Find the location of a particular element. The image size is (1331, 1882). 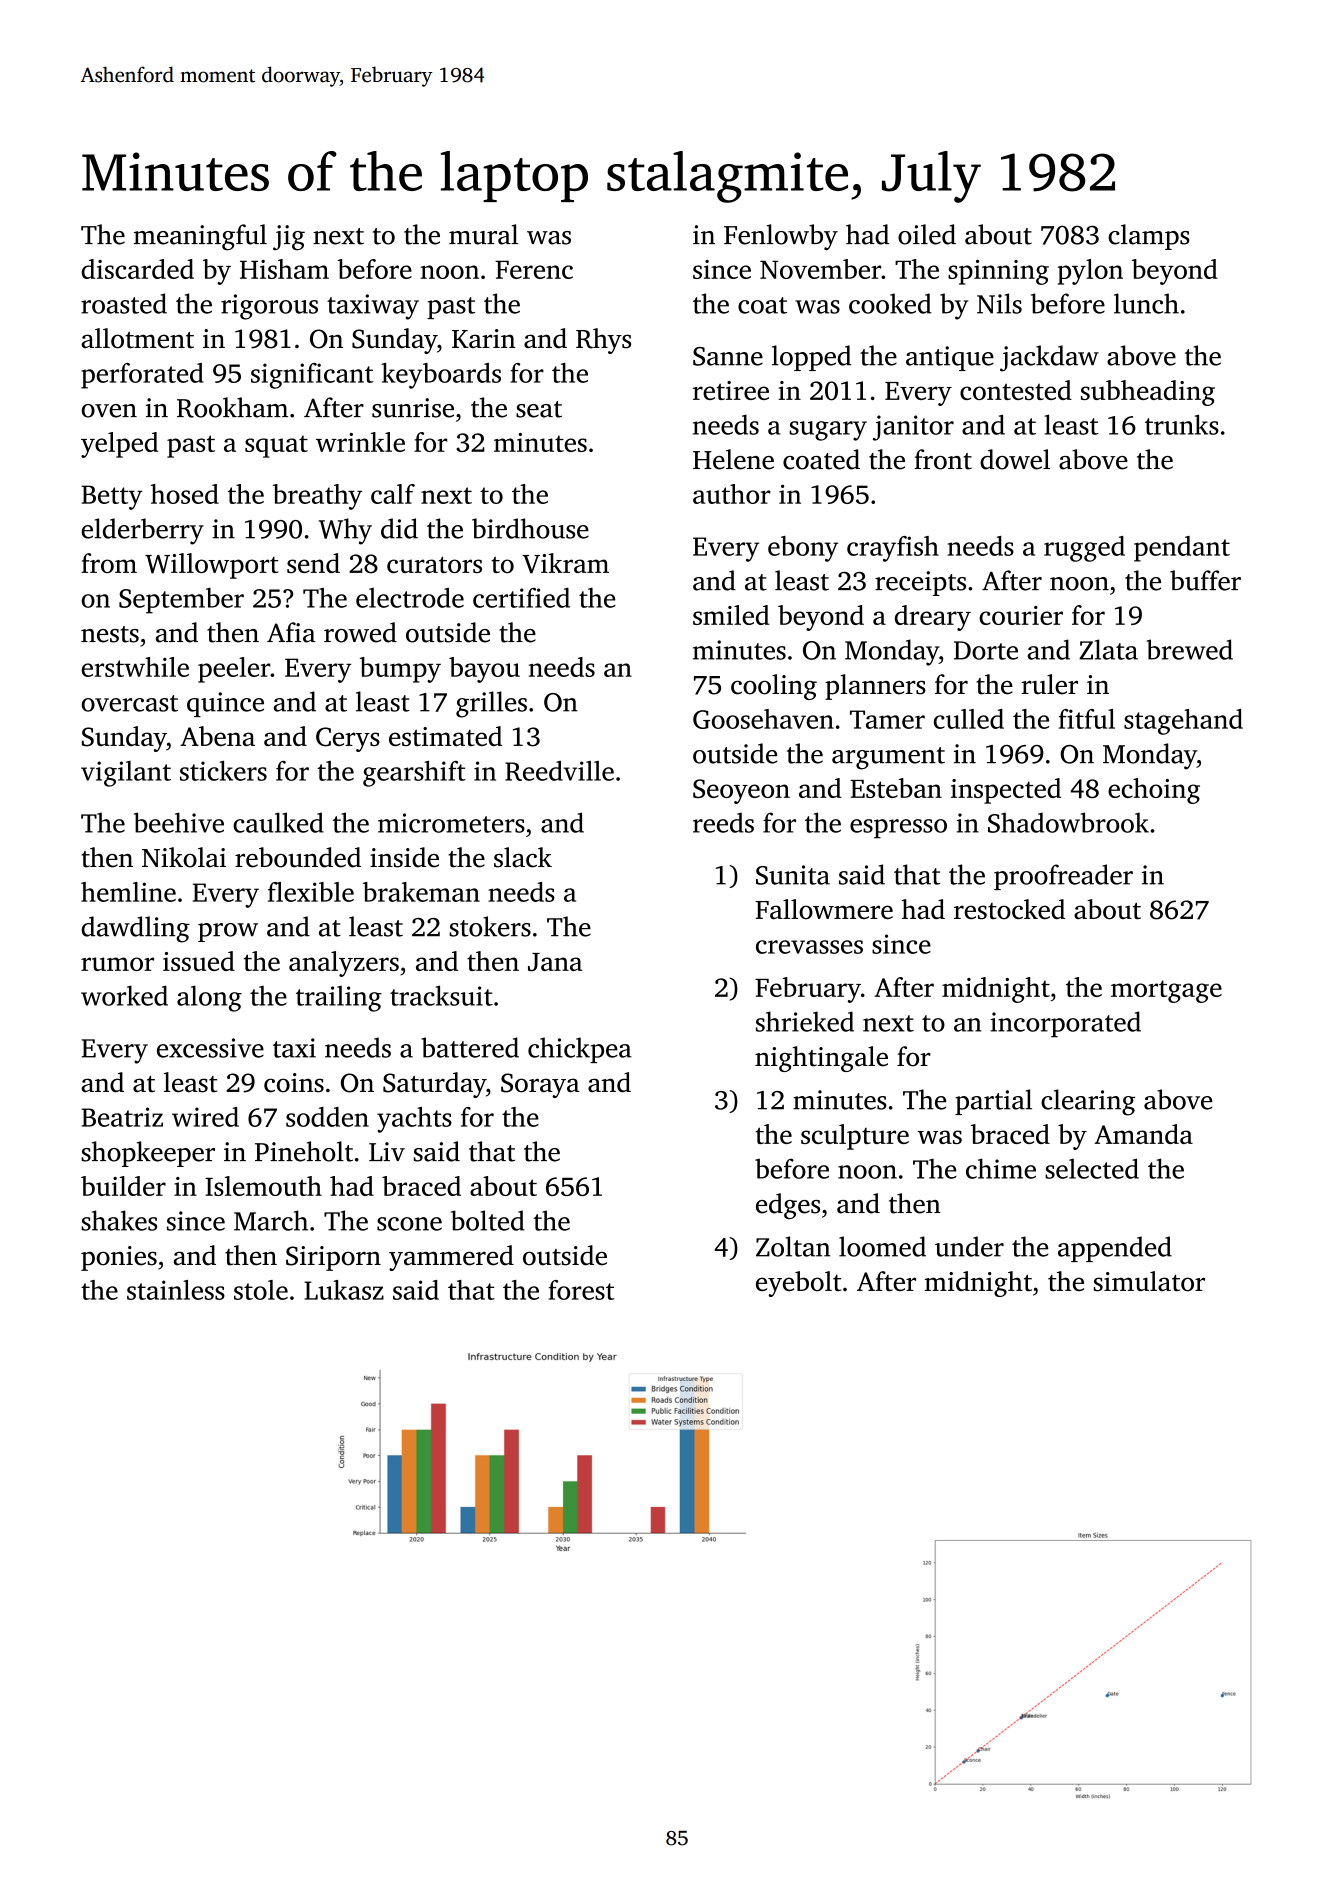

forest is located at coordinates (581, 1290).
